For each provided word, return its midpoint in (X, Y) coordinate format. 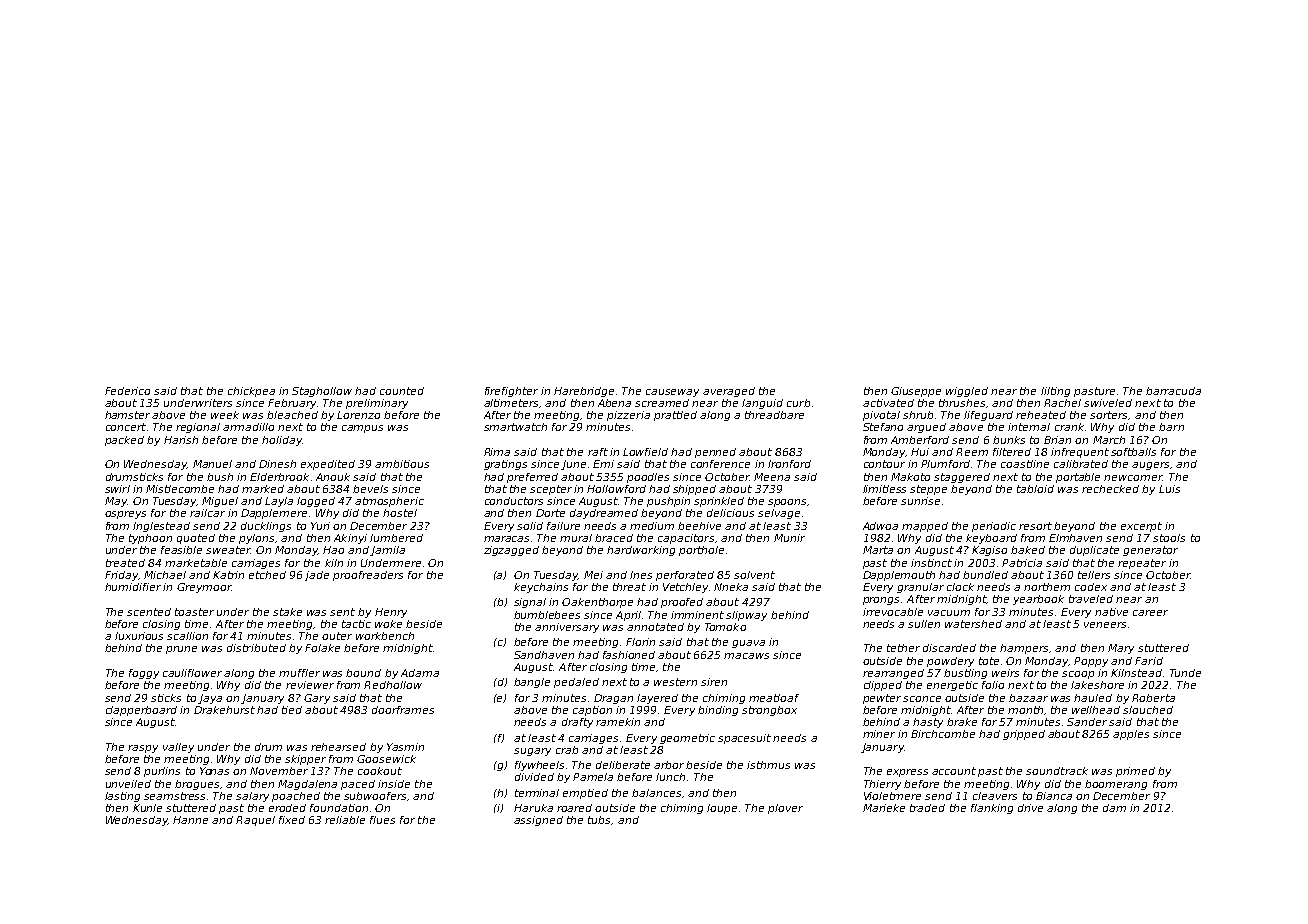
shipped (694, 490)
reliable (345, 820)
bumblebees (547, 615)
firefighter (511, 392)
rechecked (1110, 489)
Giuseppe (916, 392)
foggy (144, 674)
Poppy (1091, 662)
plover (785, 809)
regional (198, 428)
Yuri (320, 526)
